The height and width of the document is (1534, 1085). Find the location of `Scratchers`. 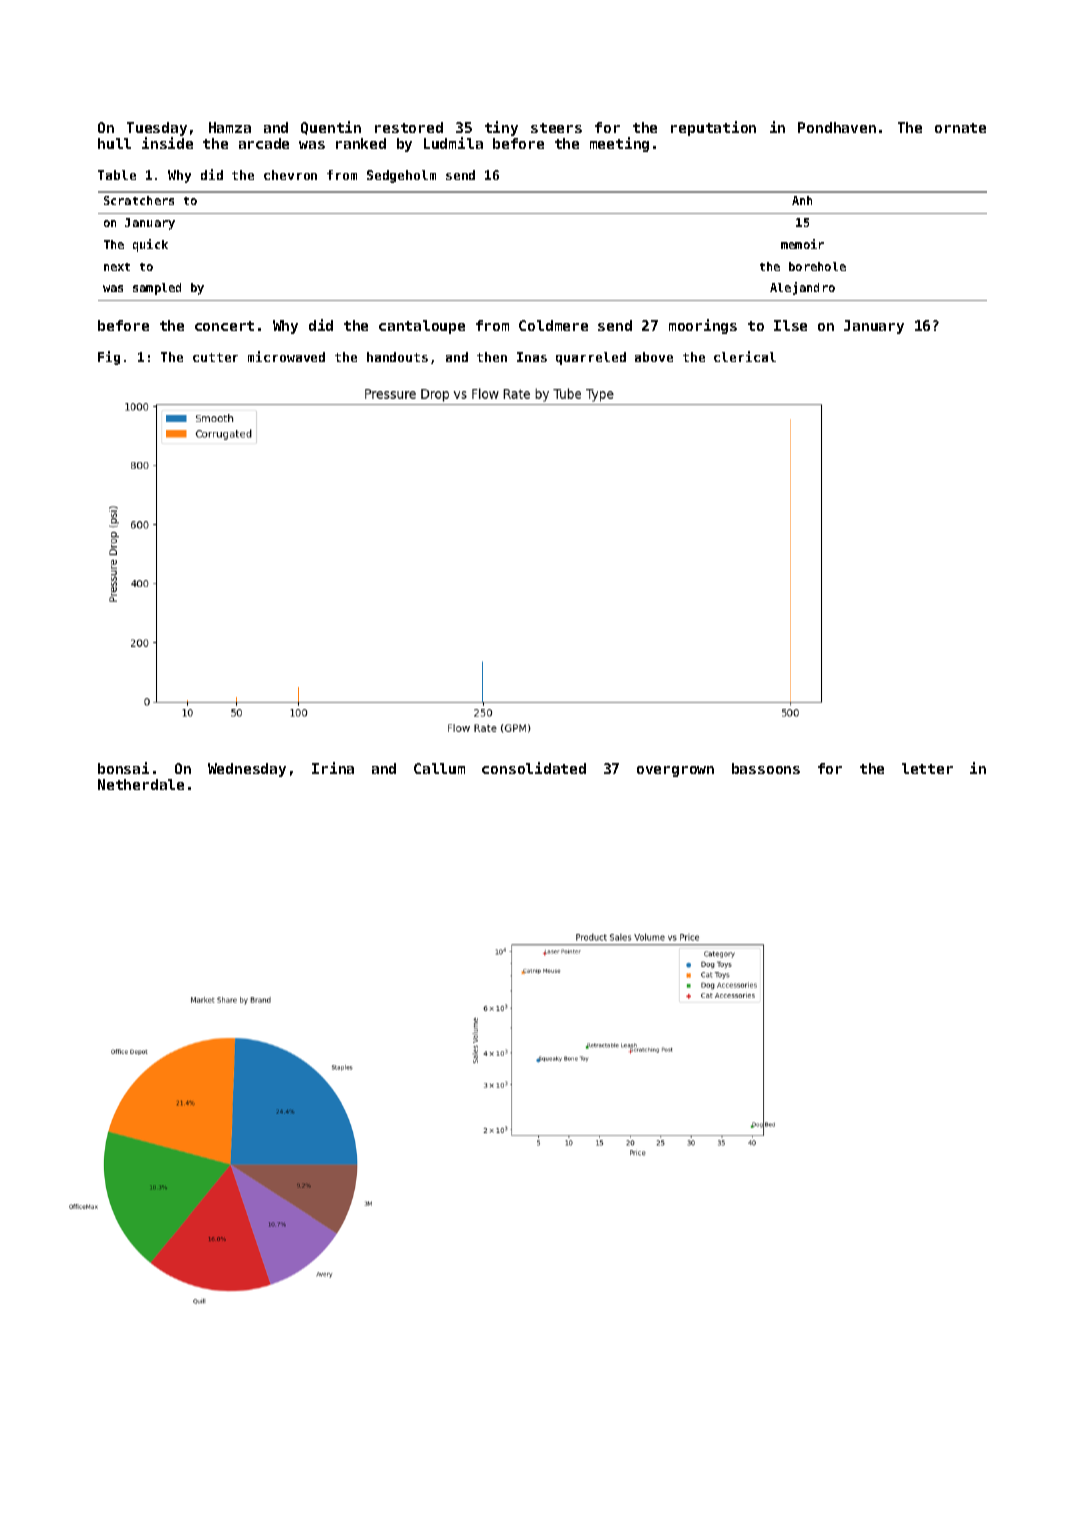

Scratchers is located at coordinates (139, 200).
